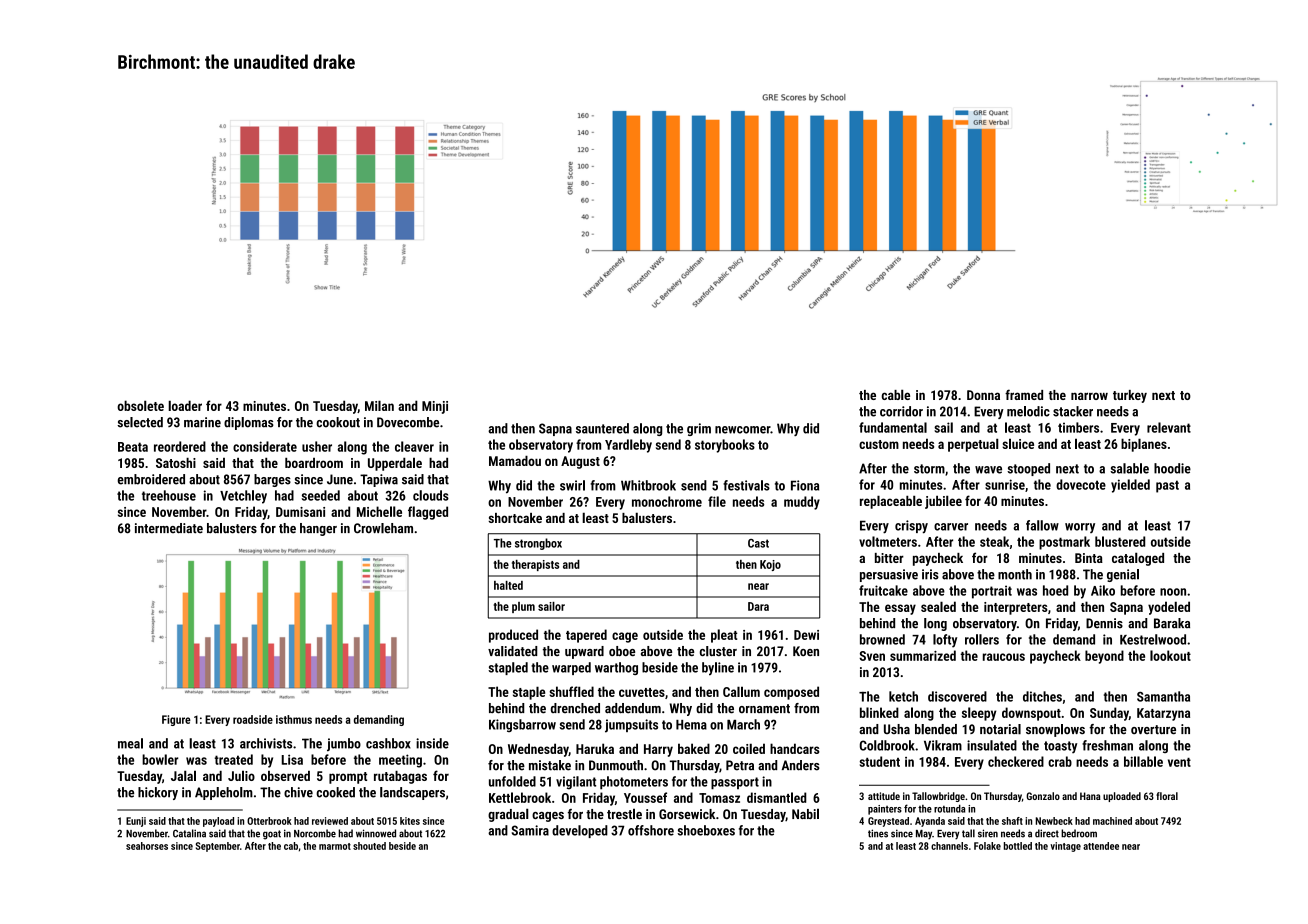  I want to click on discovered, so click(957, 696).
